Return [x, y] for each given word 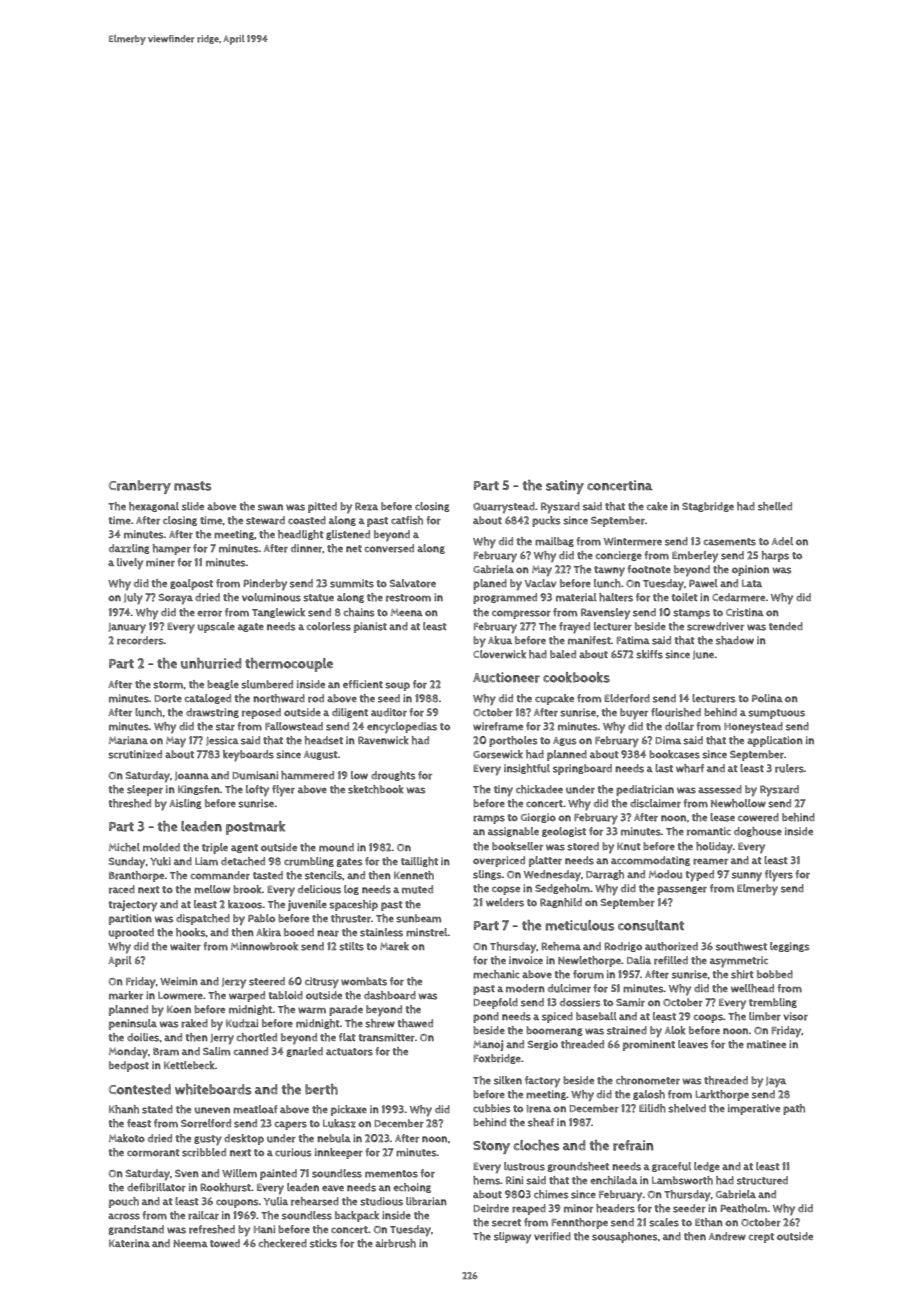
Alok [675, 1030]
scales [664, 1222]
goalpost [191, 584]
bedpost [129, 1066]
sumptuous [776, 714]
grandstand [136, 1230]
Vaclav [541, 583]
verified [552, 1236]
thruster [351, 918]
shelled [775, 506]
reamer [710, 861]
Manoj [488, 1045]
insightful [527, 769]
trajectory [133, 906]
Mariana [128, 740]
